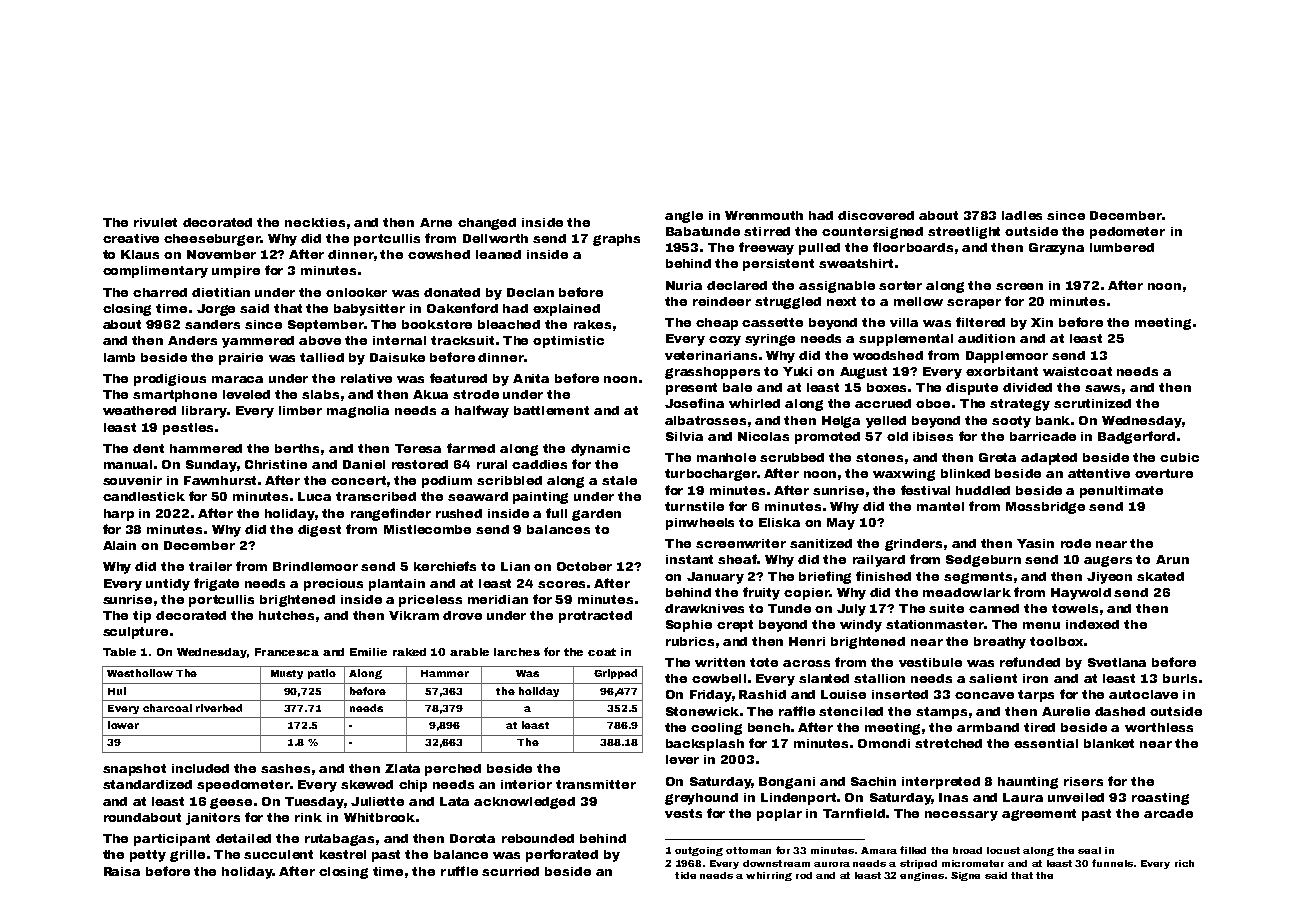 The image size is (1308, 924). Describe the element at coordinates (459, 871) in the document. I see `ruffle` at that location.
